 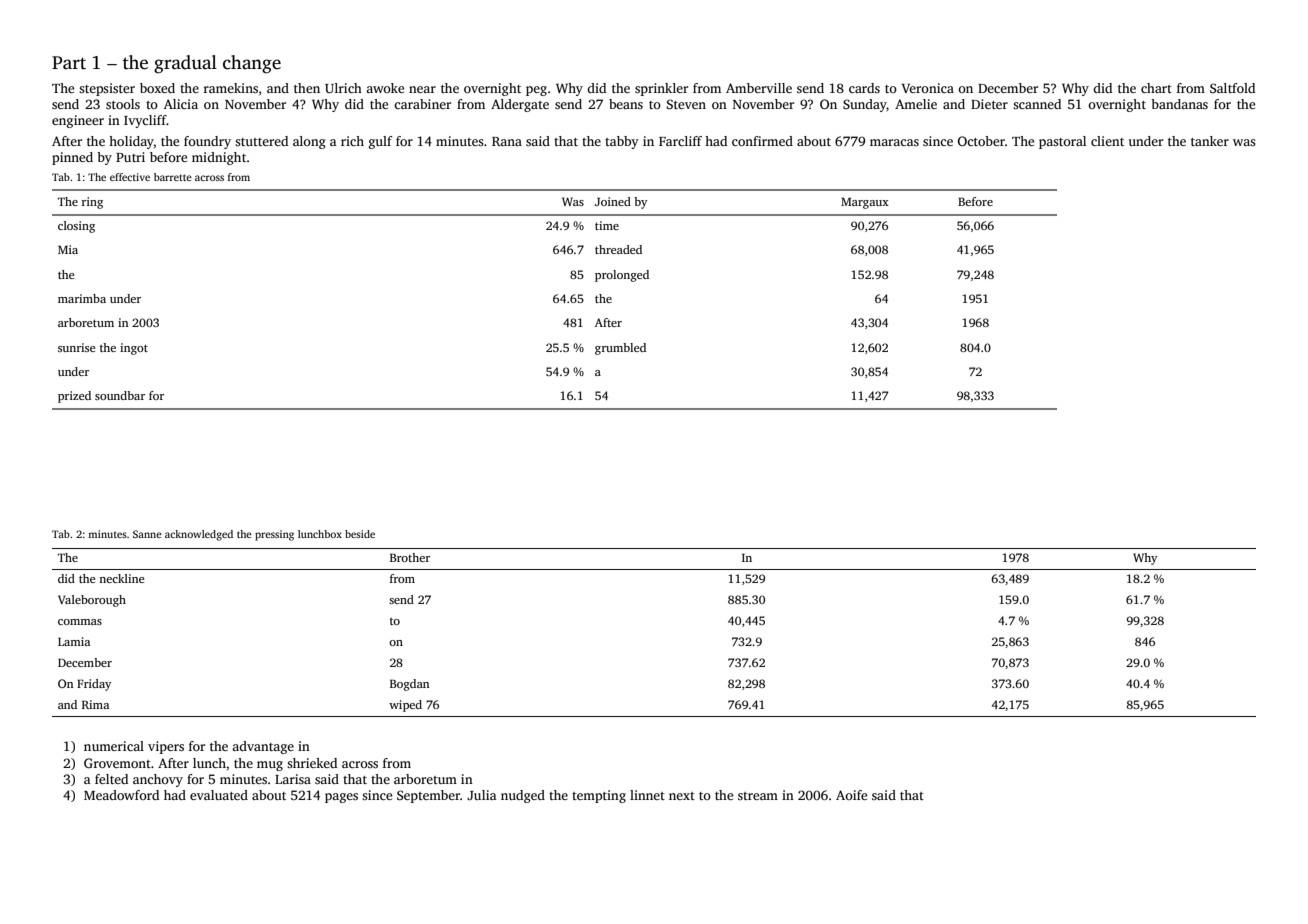 I want to click on grumbled, so click(x=620, y=349).
